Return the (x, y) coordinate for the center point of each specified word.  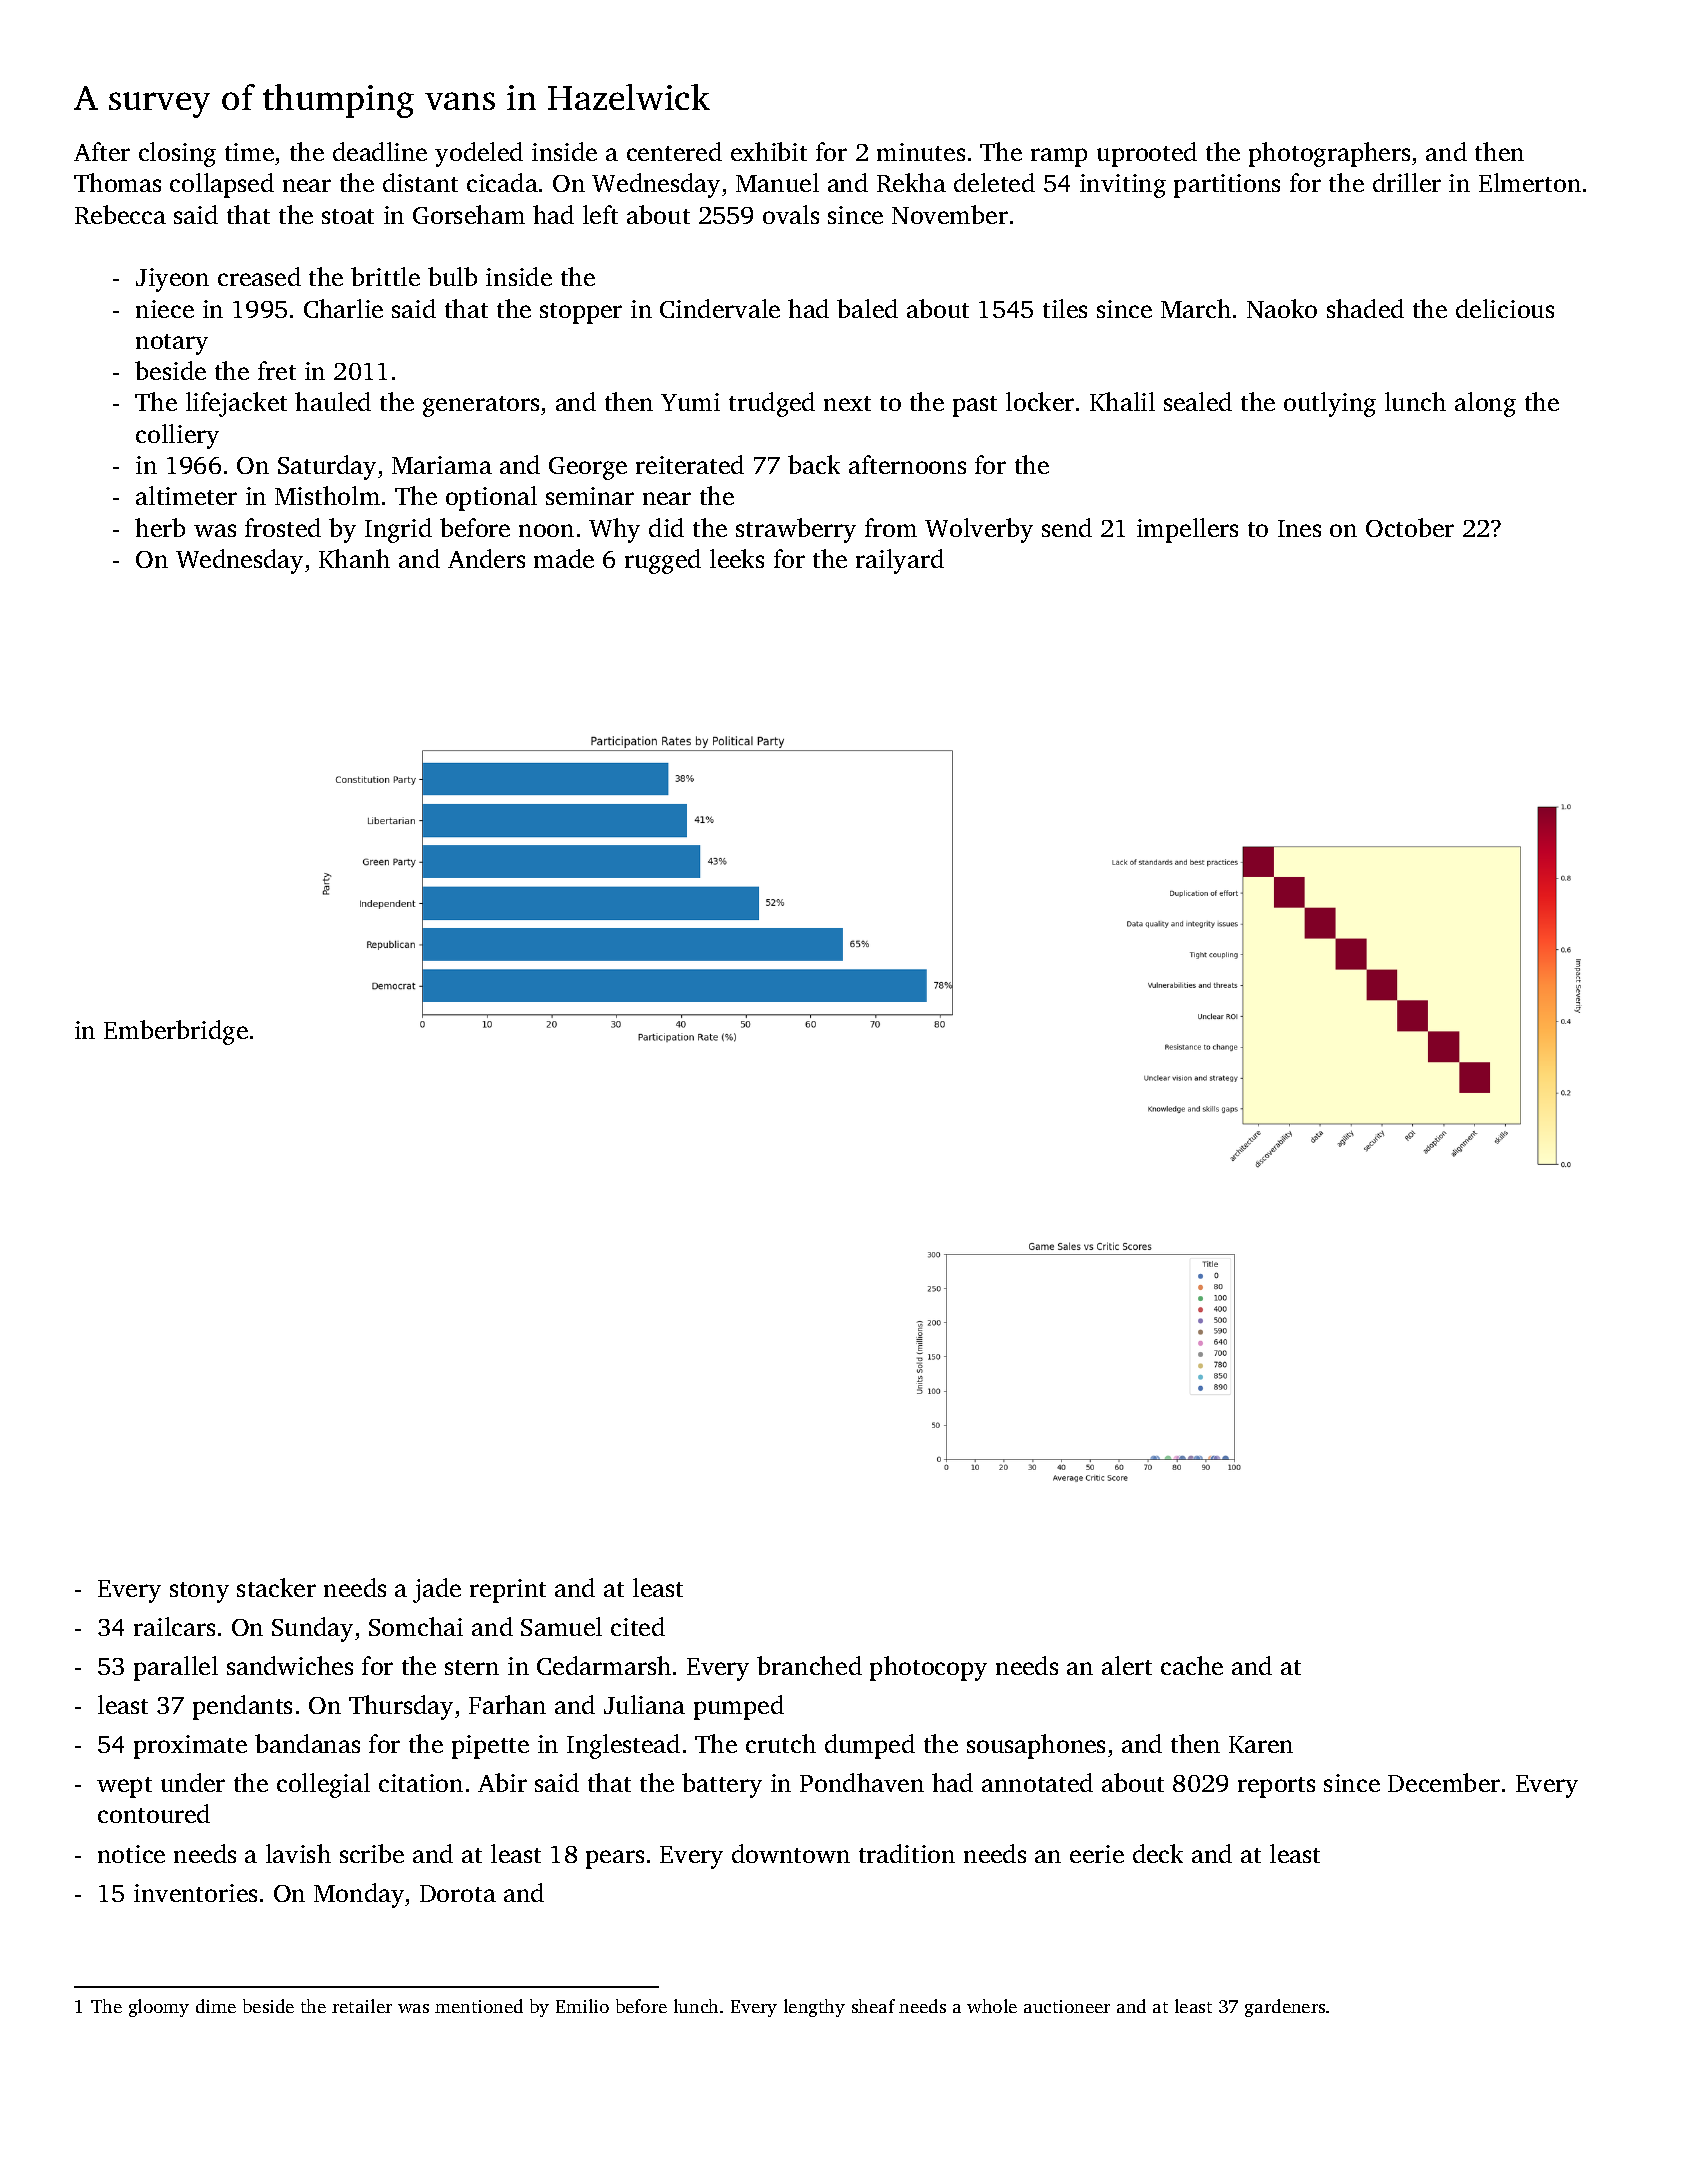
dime (216, 2006)
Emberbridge (176, 1032)
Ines (1299, 528)
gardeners (1285, 2008)
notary (172, 344)
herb (160, 527)
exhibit (769, 151)
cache (1192, 1665)
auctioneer (1067, 2006)
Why (614, 530)
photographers (1329, 154)
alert (1127, 1665)
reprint (508, 1591)
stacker (276, 1587)
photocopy (928, 1668)
